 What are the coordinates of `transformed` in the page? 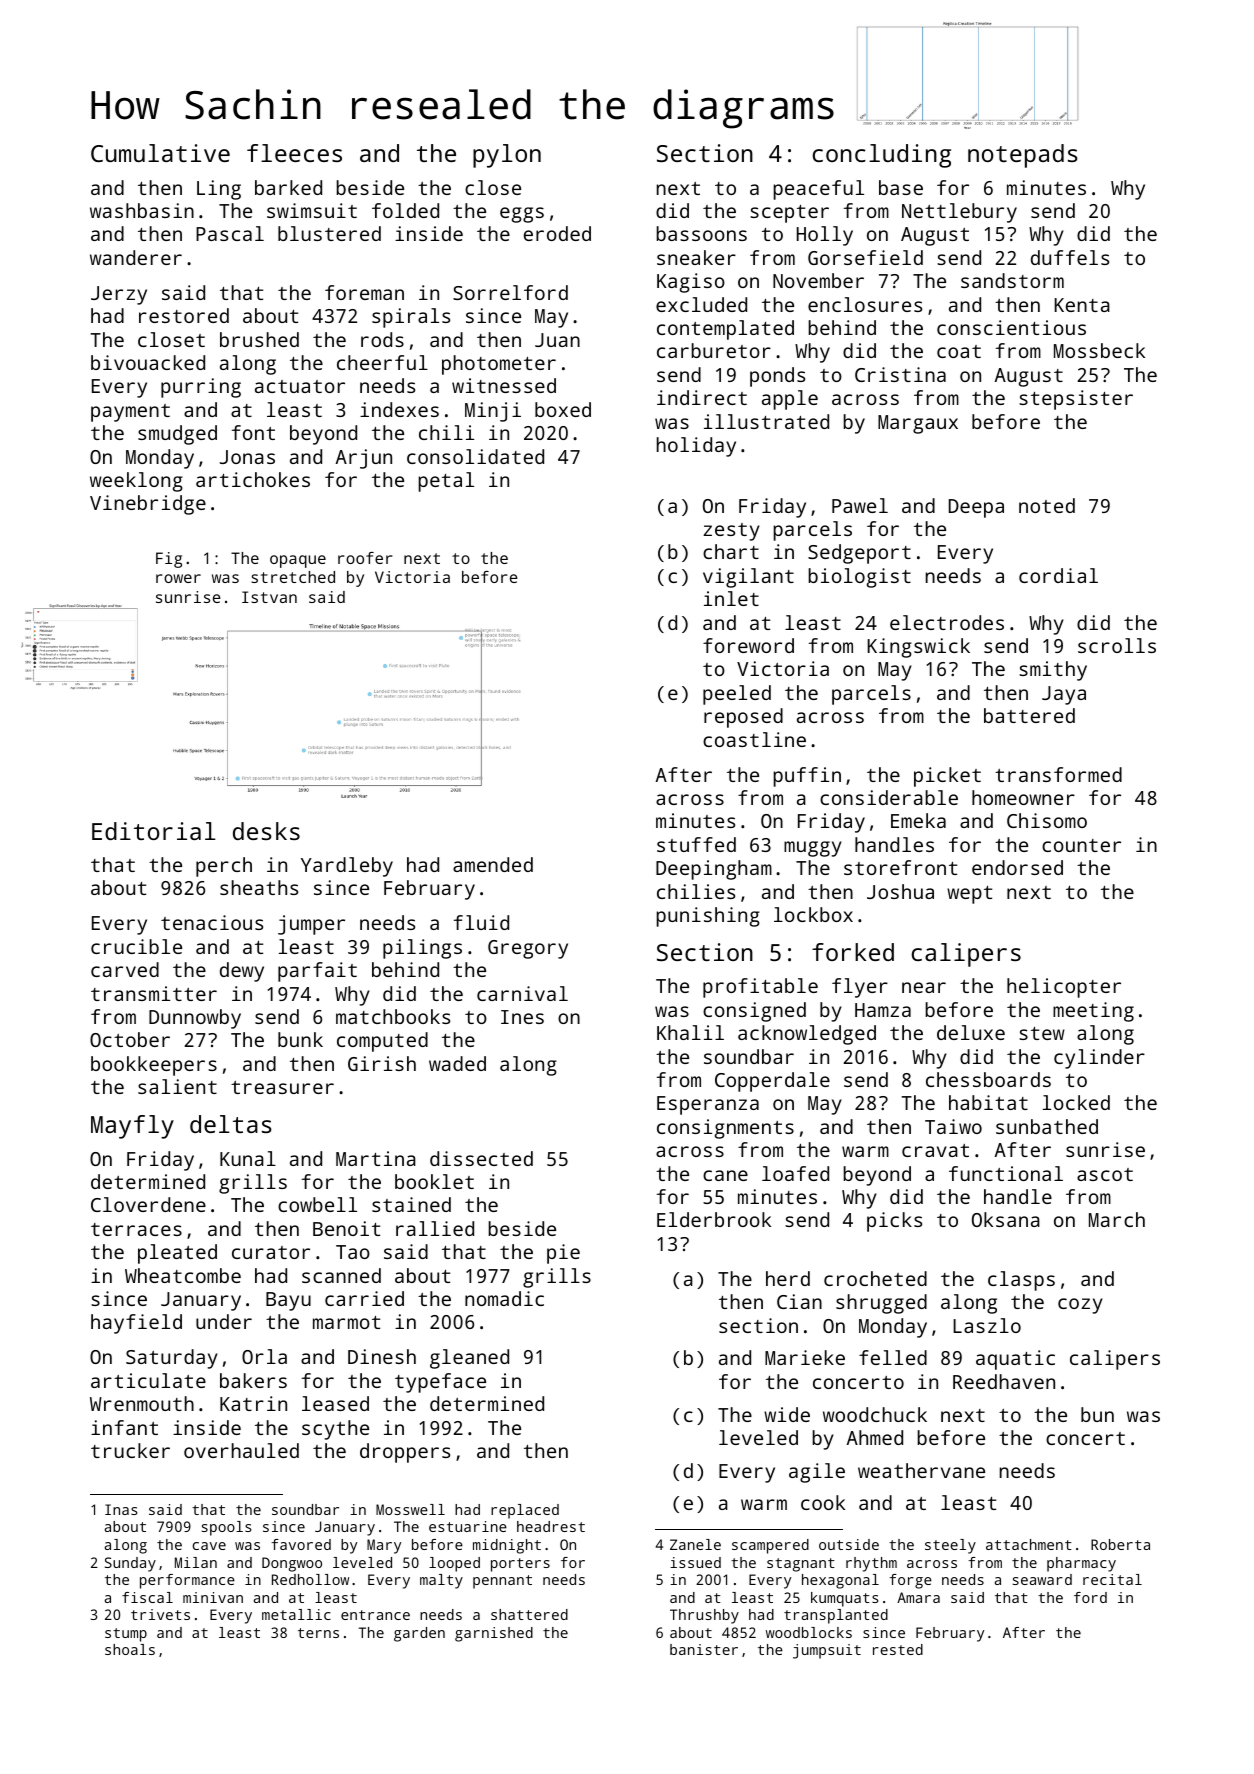 It's located at (1058, 774).
